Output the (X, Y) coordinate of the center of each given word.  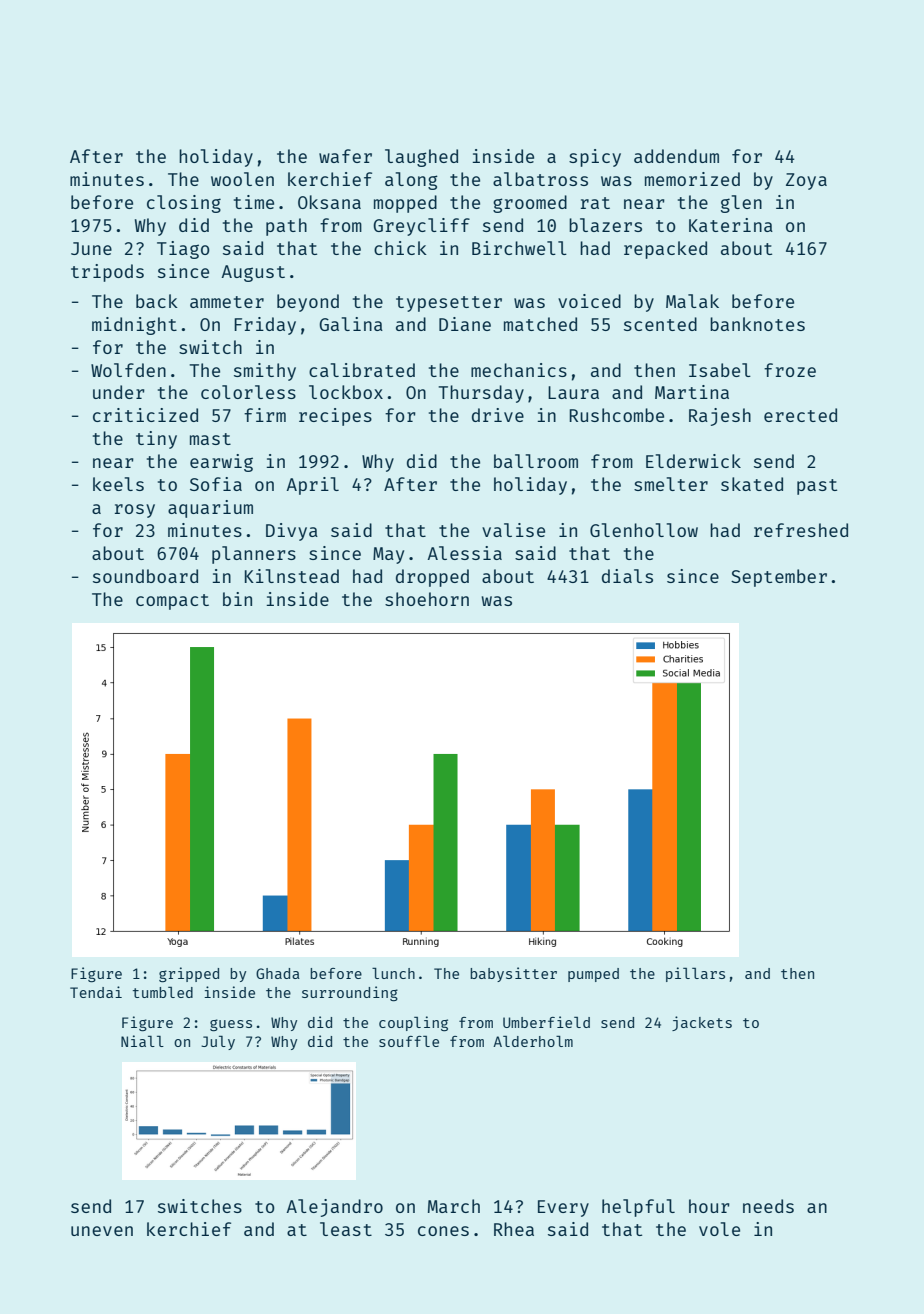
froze (790, 370)
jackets (702, 1023)
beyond (308, 303)
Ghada (278, 973)
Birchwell (519, 248)
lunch (393, 973)
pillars (695, 974)
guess (231, 1025)
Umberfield (546, 1022)
